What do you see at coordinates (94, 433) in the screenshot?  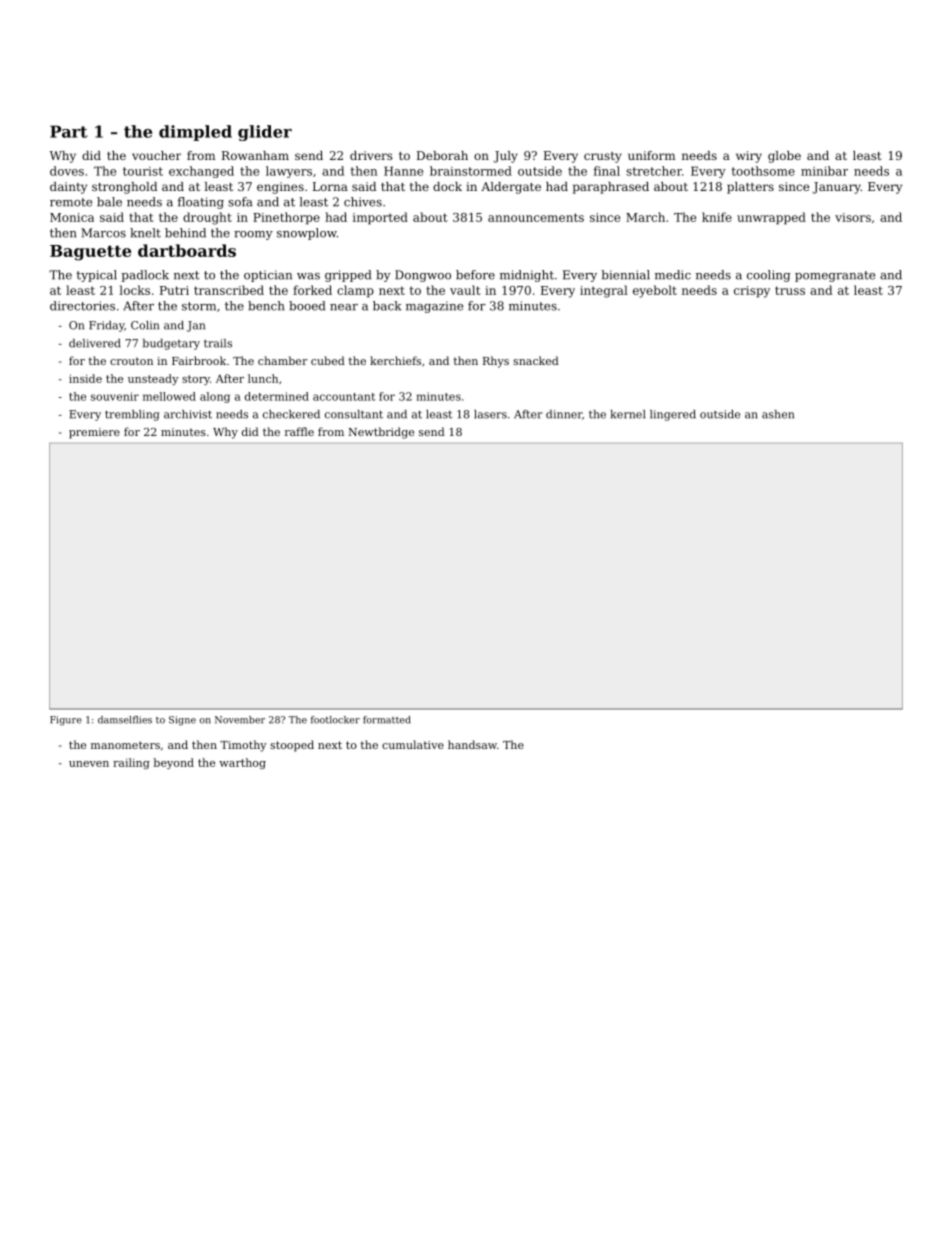 I see `premiere` at bounding box center [94, 433].
